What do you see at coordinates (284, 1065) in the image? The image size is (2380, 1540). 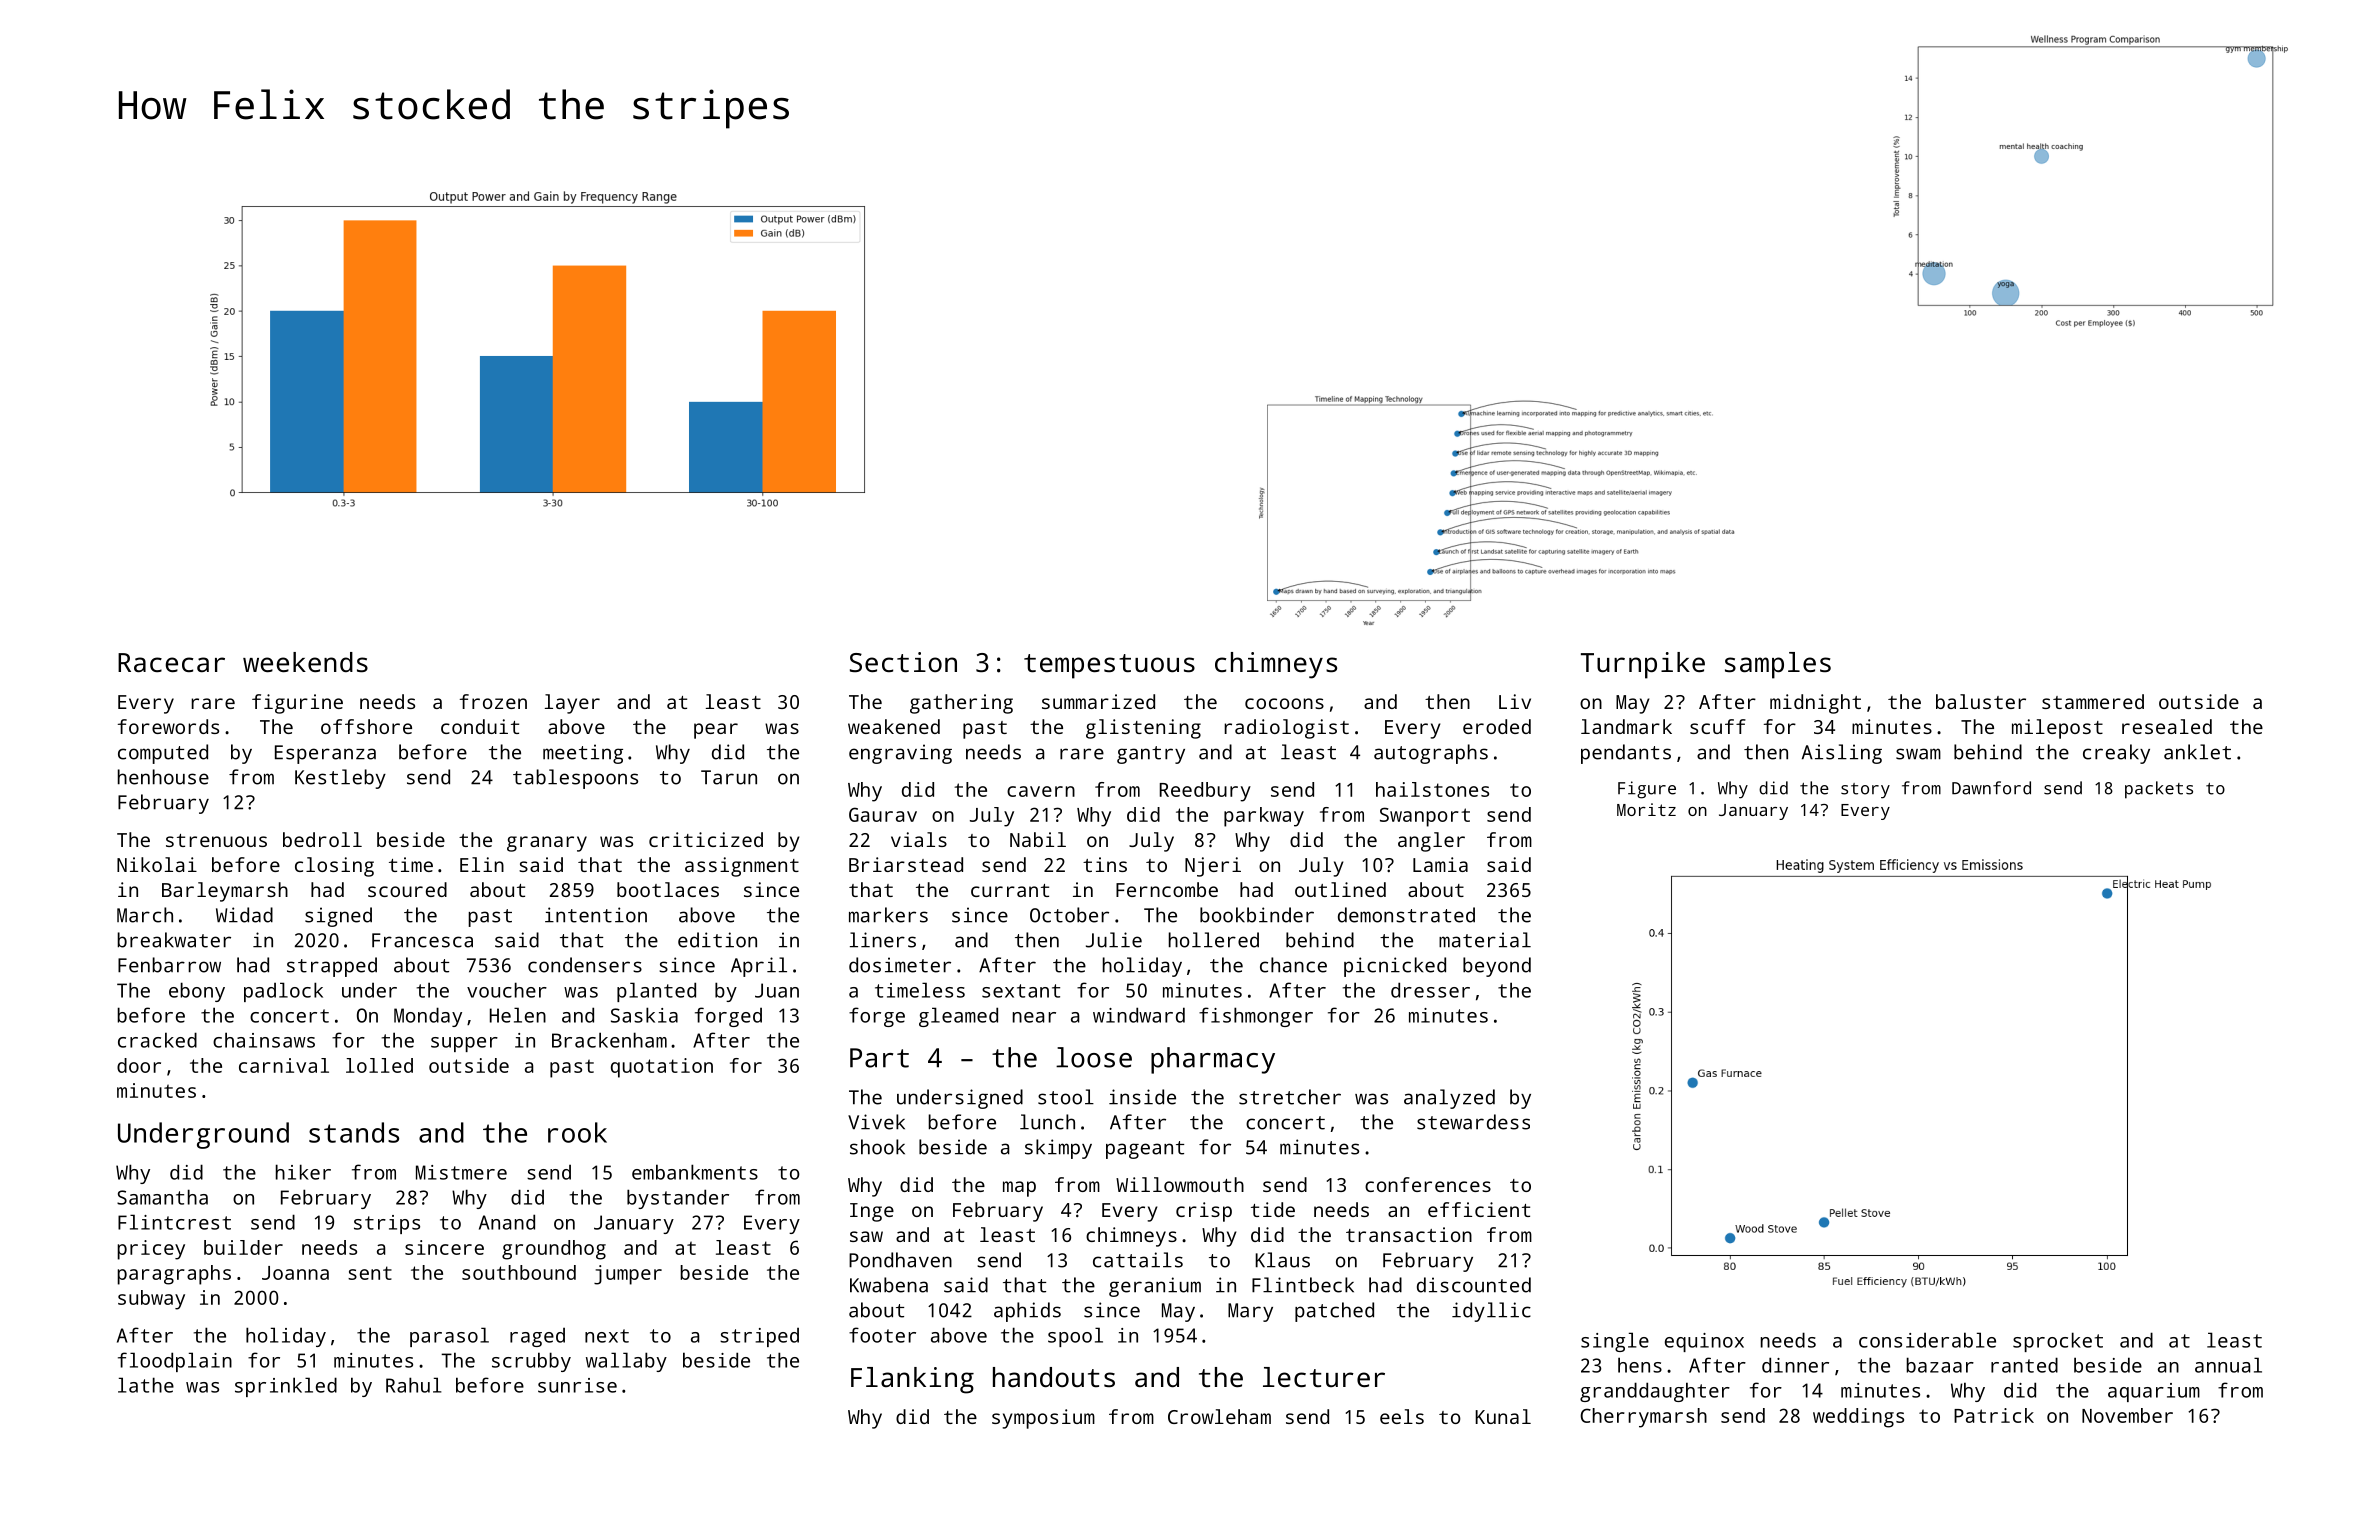 I see `carnival` at bounding box center [284, 1065].
